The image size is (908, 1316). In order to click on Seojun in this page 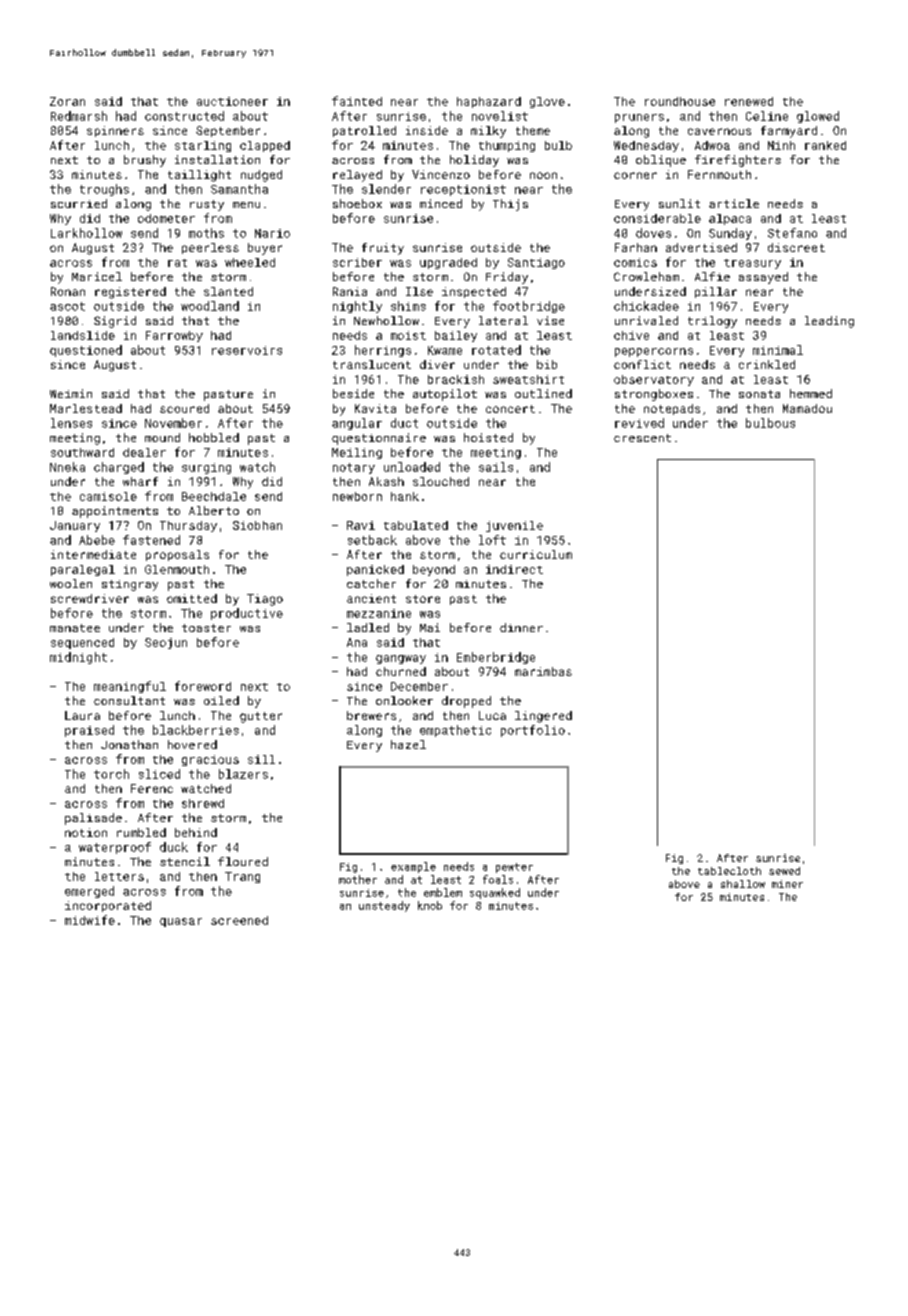, I will do `click(166, 643)`.
